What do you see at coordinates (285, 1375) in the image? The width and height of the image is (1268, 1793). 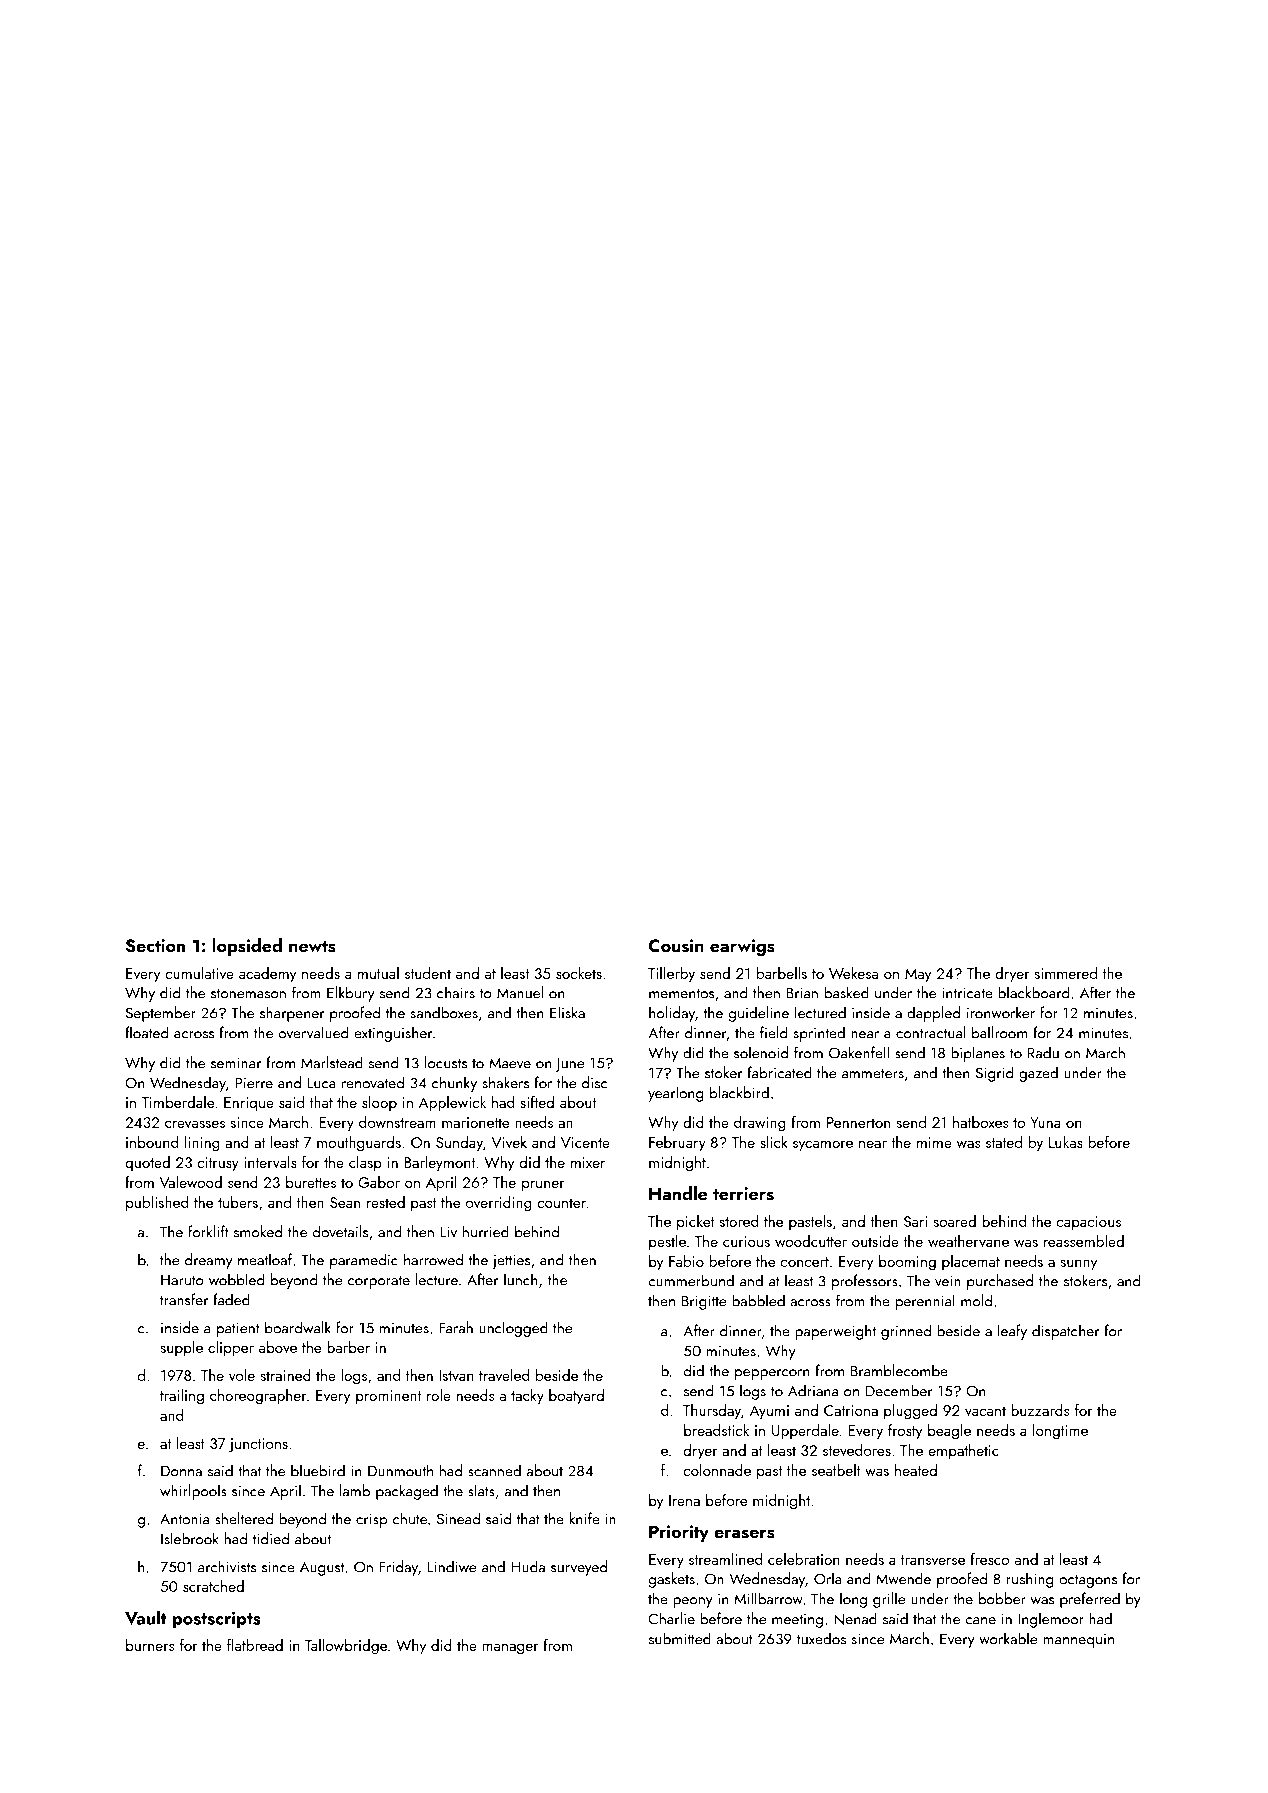 I see `strained` at bounding box center [285, 1375].
